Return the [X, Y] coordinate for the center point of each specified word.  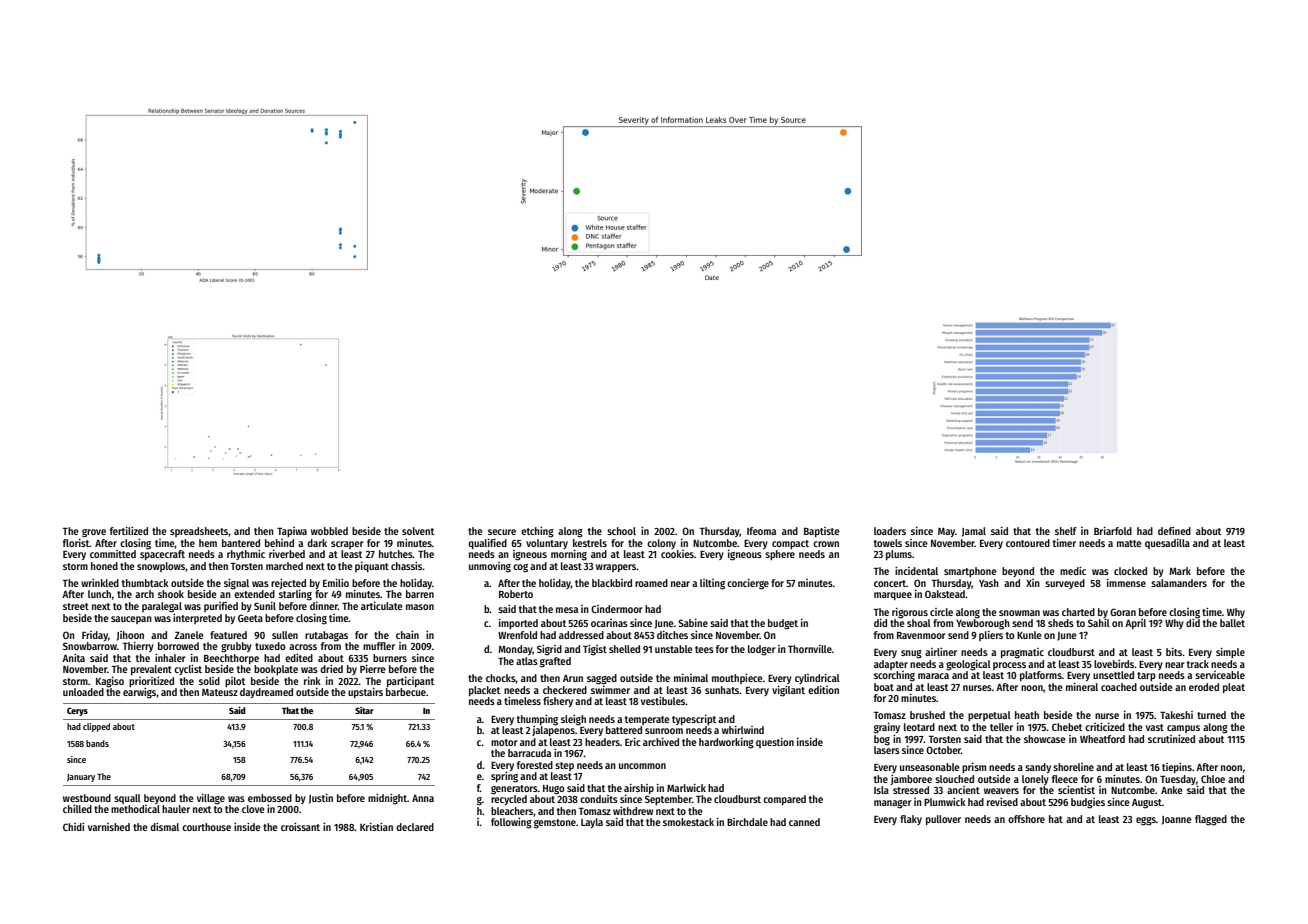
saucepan [131, 620]
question [775, 743]
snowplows [161, 567]
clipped [96, 727]
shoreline [1073, 767]
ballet [1232, 623]
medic [1073, 571]
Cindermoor [617, 609]
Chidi [73, 827]
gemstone [555, 824]
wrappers [616, 568]
